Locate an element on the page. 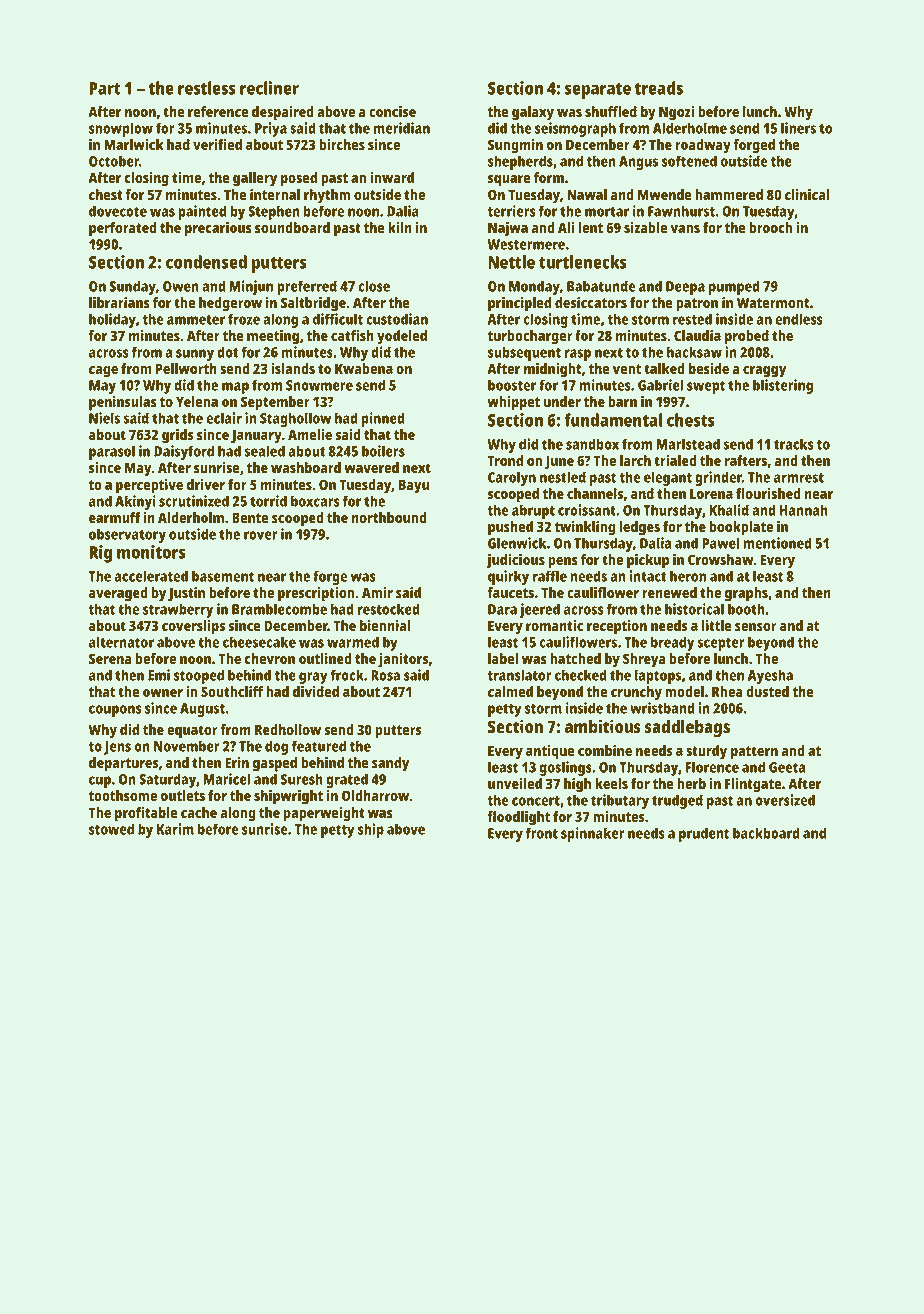 This image has height=1314, width=924. pickup is located at coordinates (648, 561).
